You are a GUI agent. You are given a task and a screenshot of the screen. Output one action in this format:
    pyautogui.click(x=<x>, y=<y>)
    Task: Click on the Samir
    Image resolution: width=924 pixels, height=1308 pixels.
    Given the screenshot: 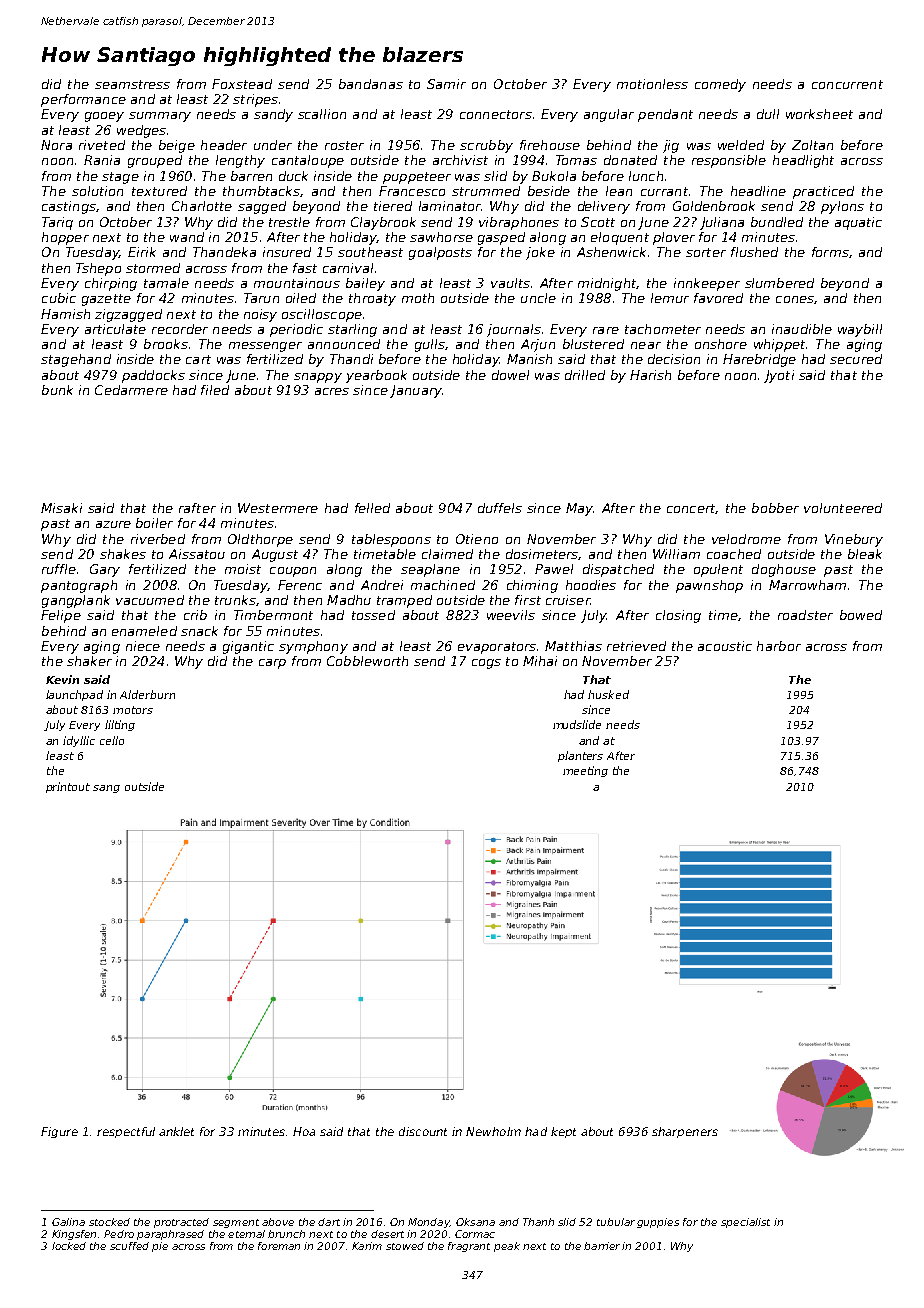 What is the action you would take?
    pyautogui.click(x=446, y=84)
